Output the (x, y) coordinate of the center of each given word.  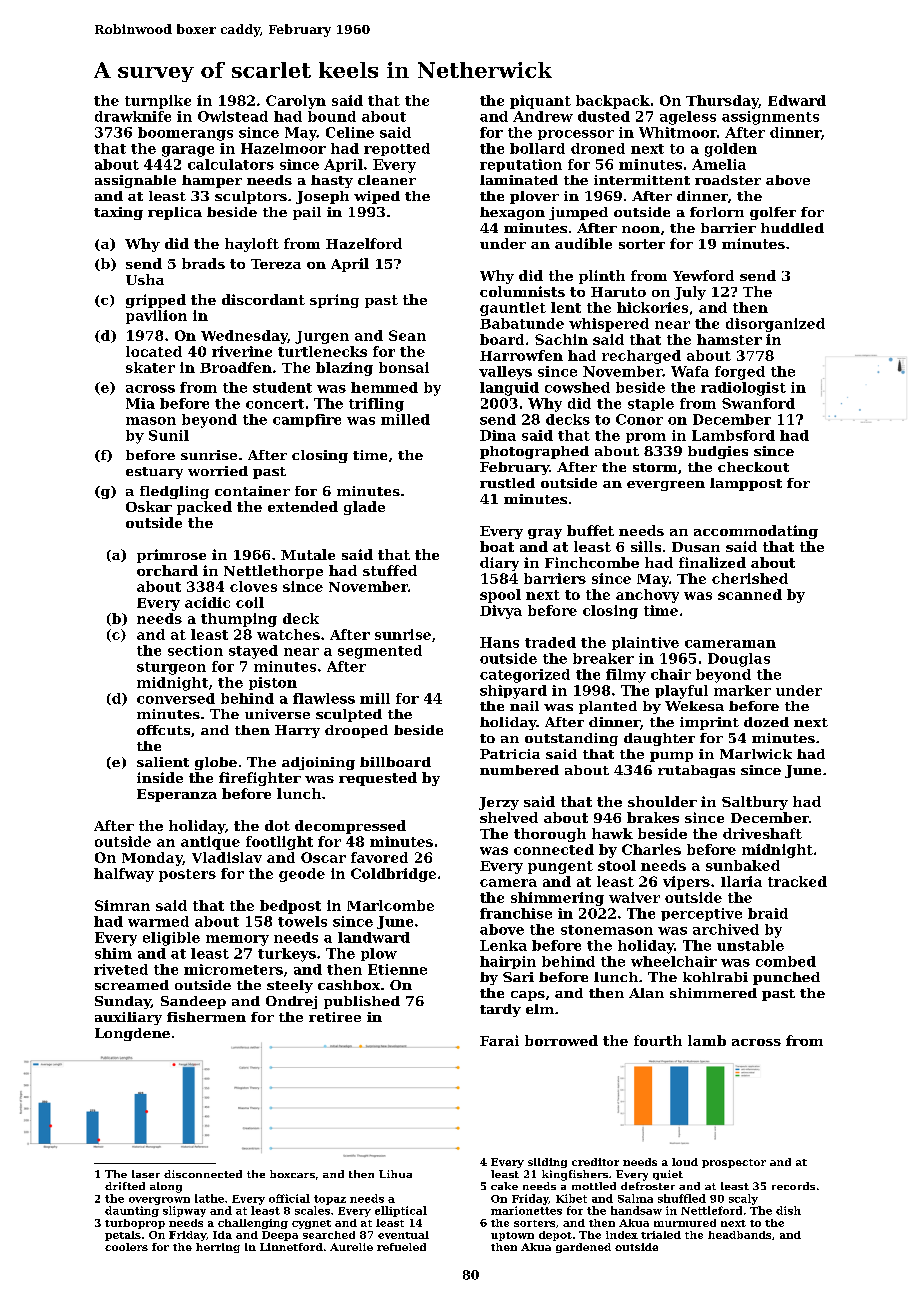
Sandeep (193, 1002)
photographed (534, 452)
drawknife (133, 116)
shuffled (682, 1198)
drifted (125, 1186)
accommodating (756, 532)
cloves (253, 586)
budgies (718, 452)
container (252, 491)
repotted (397, 149)
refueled (401, 1247)
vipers (686, 883)
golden (731, 150)
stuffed (390, 570)
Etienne (397, 969)
